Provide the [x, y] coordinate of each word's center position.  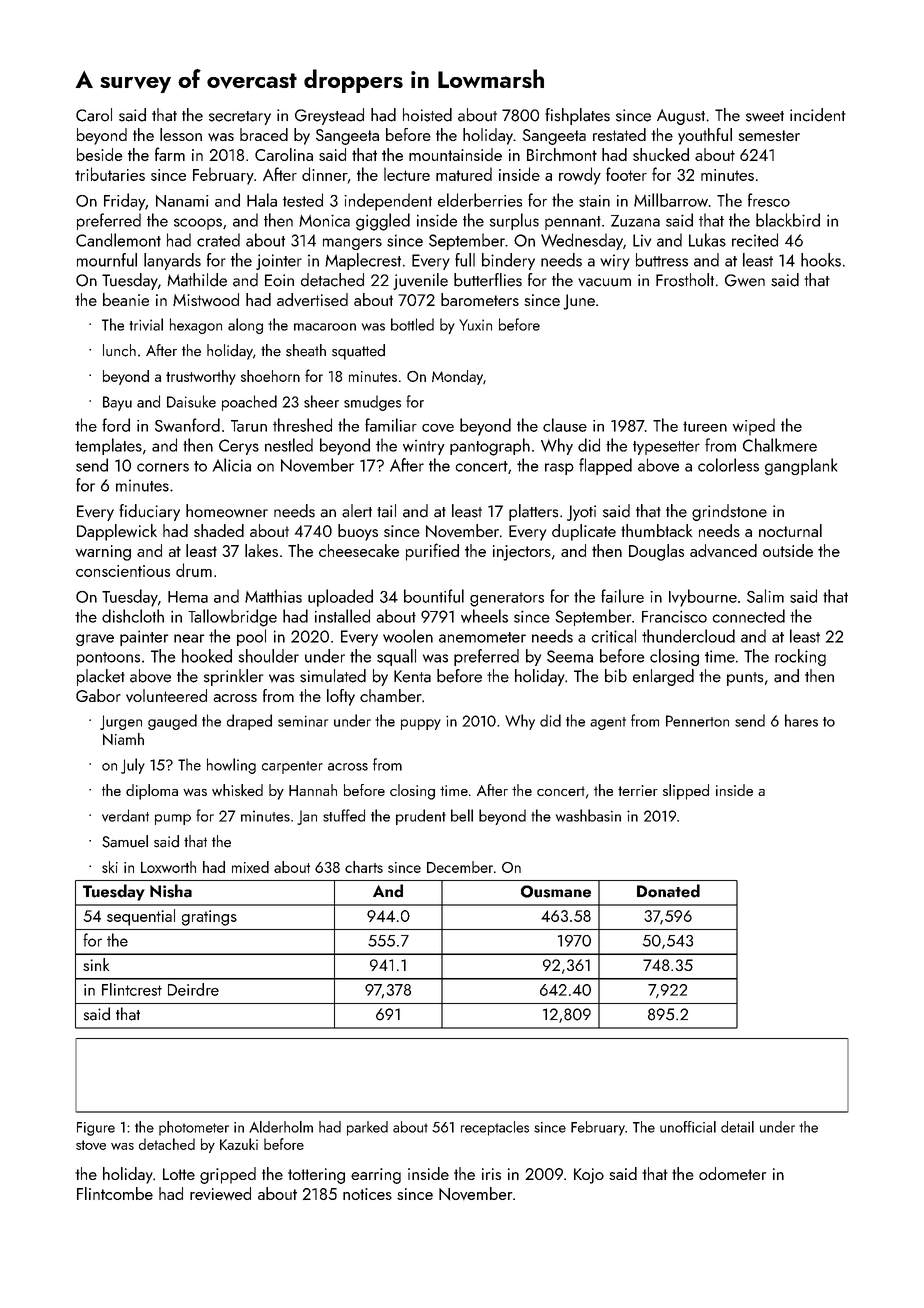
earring [376, 1176]
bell [462, 815]
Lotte [179, 1174]
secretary [240, 118]
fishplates [577, 116]
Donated [668, 891]
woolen [408, 636]
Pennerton [697, 721]
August [681, 117]
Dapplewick [117, 532]
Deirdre [193, 989]
